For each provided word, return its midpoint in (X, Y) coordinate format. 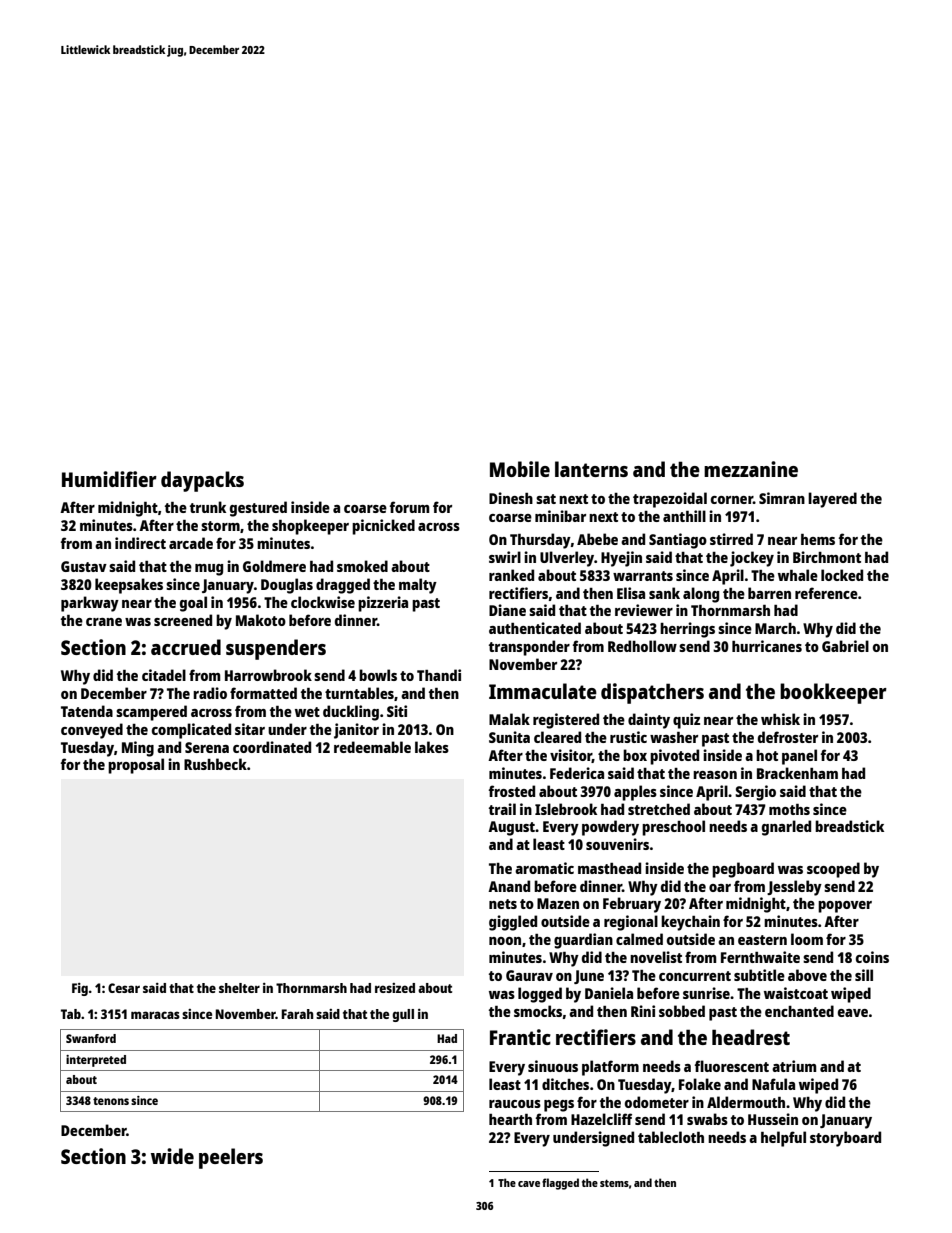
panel (799, 757)
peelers (231, 1158)
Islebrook (566, 809)
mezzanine (751, 469)
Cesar (124, 988)
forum (409, 507)
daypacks (202, 481)
